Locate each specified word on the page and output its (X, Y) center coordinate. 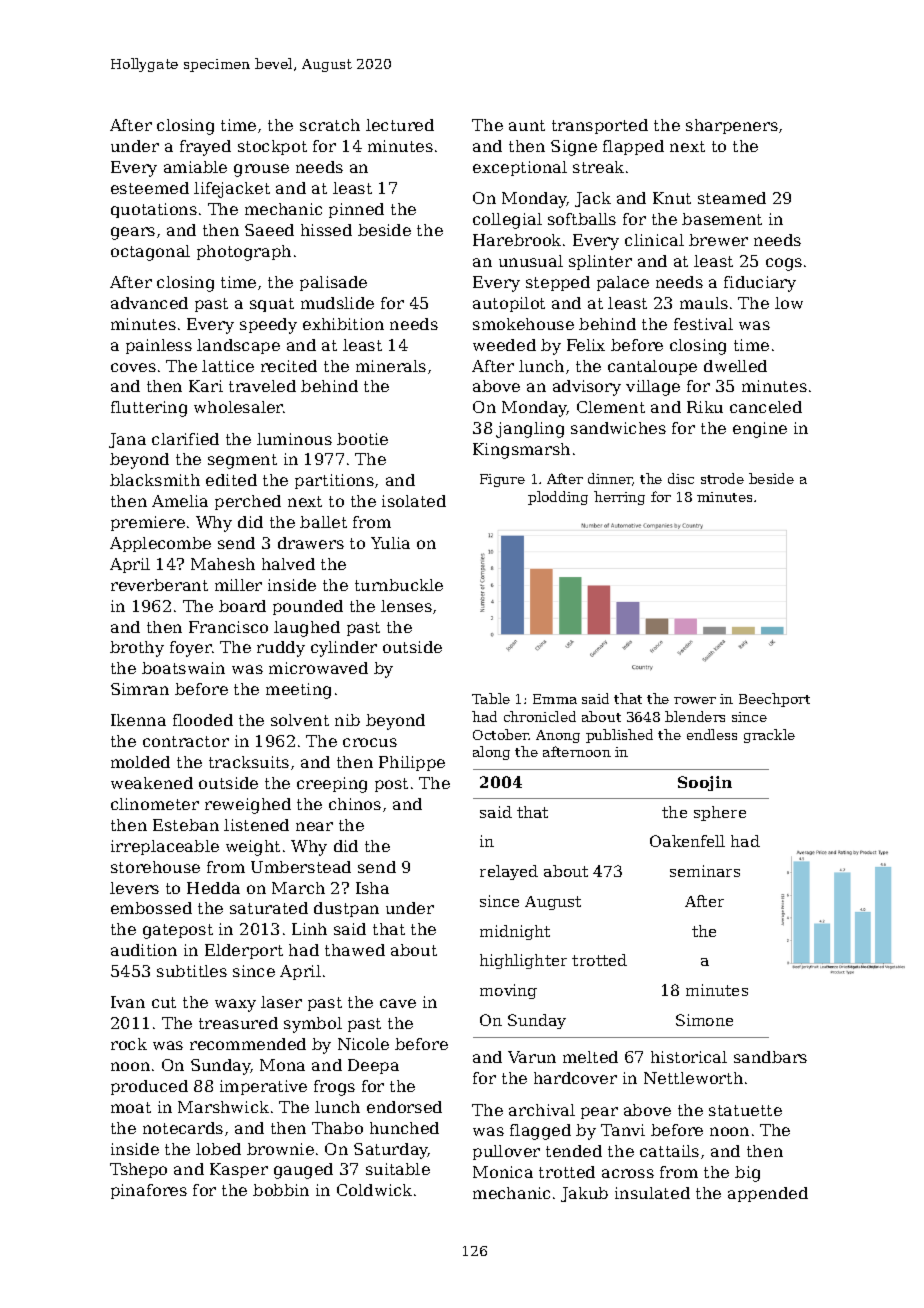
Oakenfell (687, 841)
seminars (705, 871)
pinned (356, 210)
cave (398, 1003)
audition (144, 950)
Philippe (412, 763)
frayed (205, 148)
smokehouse (523, 324)
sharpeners (732, 126)
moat (131, 1107)
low (789, 303)
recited (289, 366)
